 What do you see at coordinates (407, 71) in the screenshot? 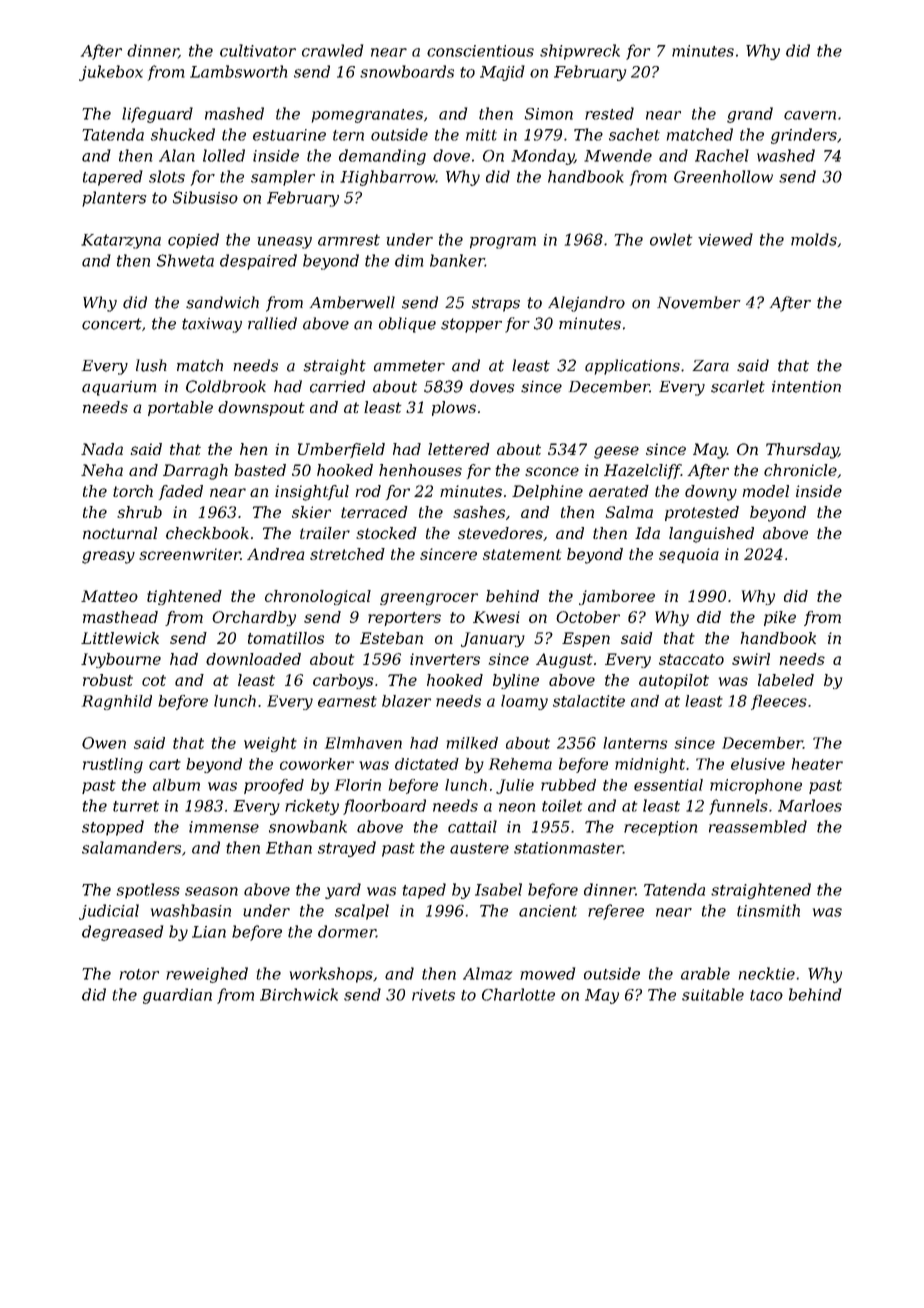
I see `snowboards` at bounding box center [407, 71].
